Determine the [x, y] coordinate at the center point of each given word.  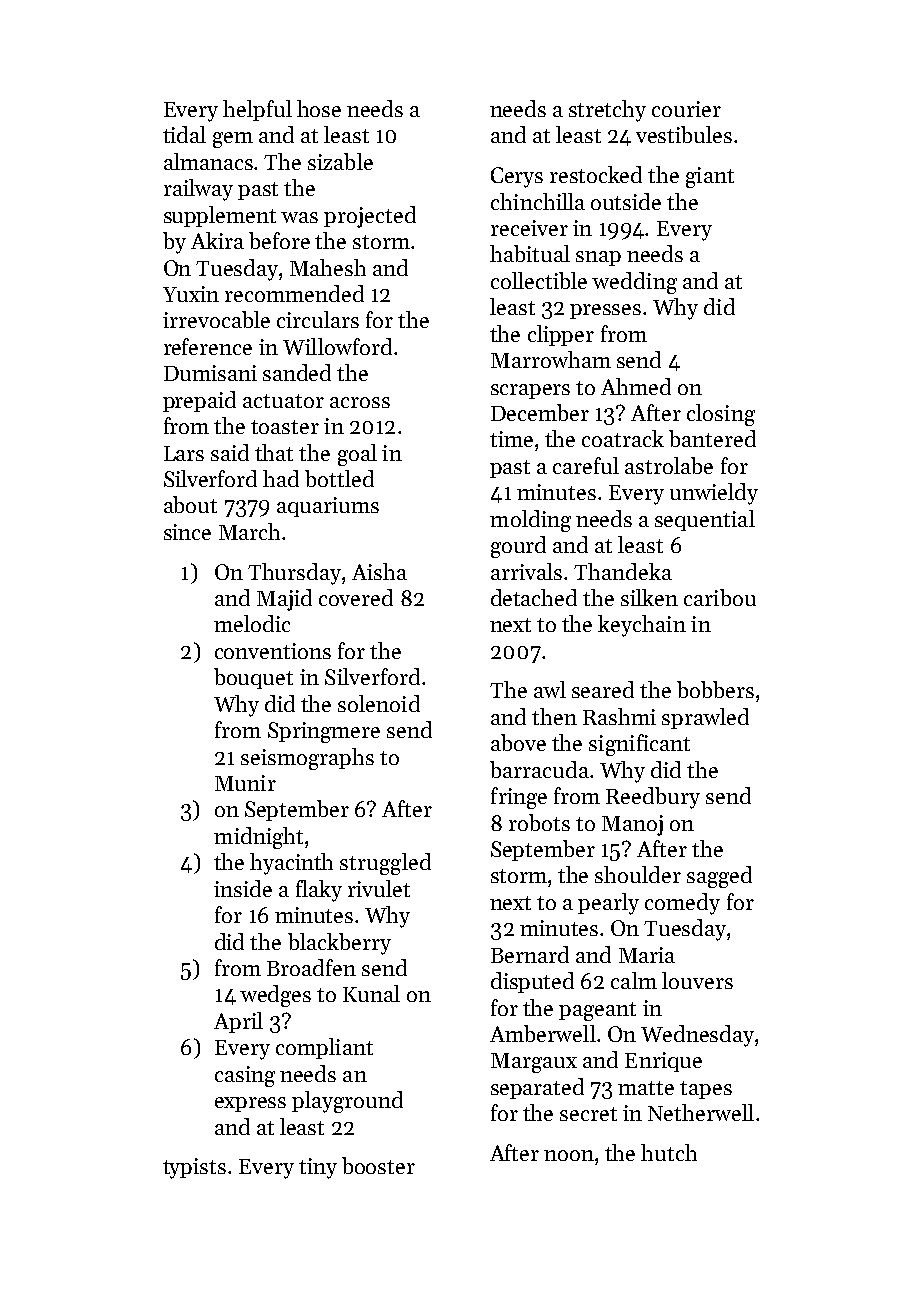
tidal [184, 134]
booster [378, 1165]
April [238, 1022]
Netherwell [701, 1112]
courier [686, 109]
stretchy [607, 111]
